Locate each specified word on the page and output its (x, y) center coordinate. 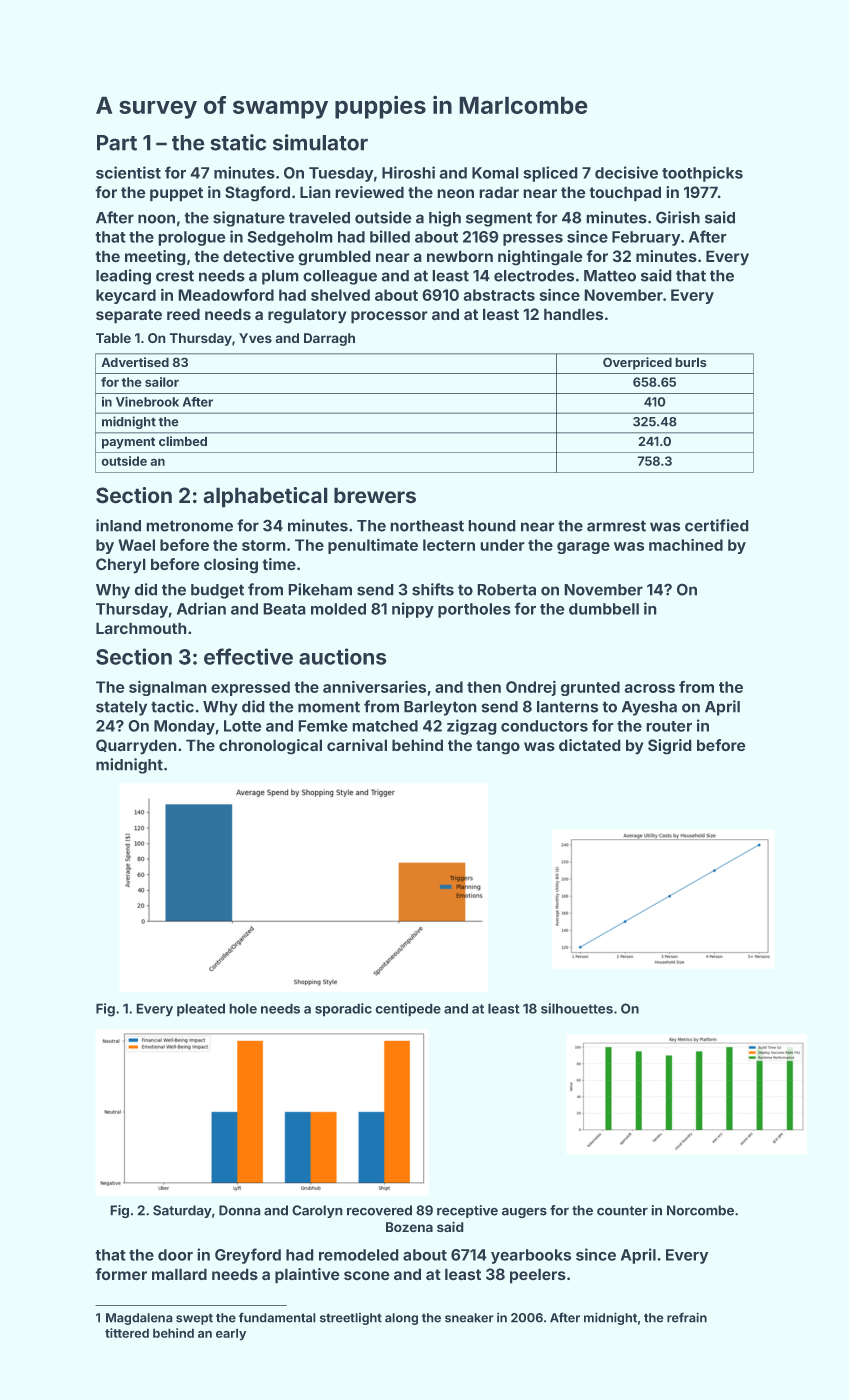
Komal (495, 173)
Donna (240, 1210)
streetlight (351, 1319)
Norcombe (700, 1210)
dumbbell (604, 609)
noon (156, 219)
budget (217, 591)
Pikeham (320, 589)
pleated (201, 1010)
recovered (379, 1210)
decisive (626, 172)
